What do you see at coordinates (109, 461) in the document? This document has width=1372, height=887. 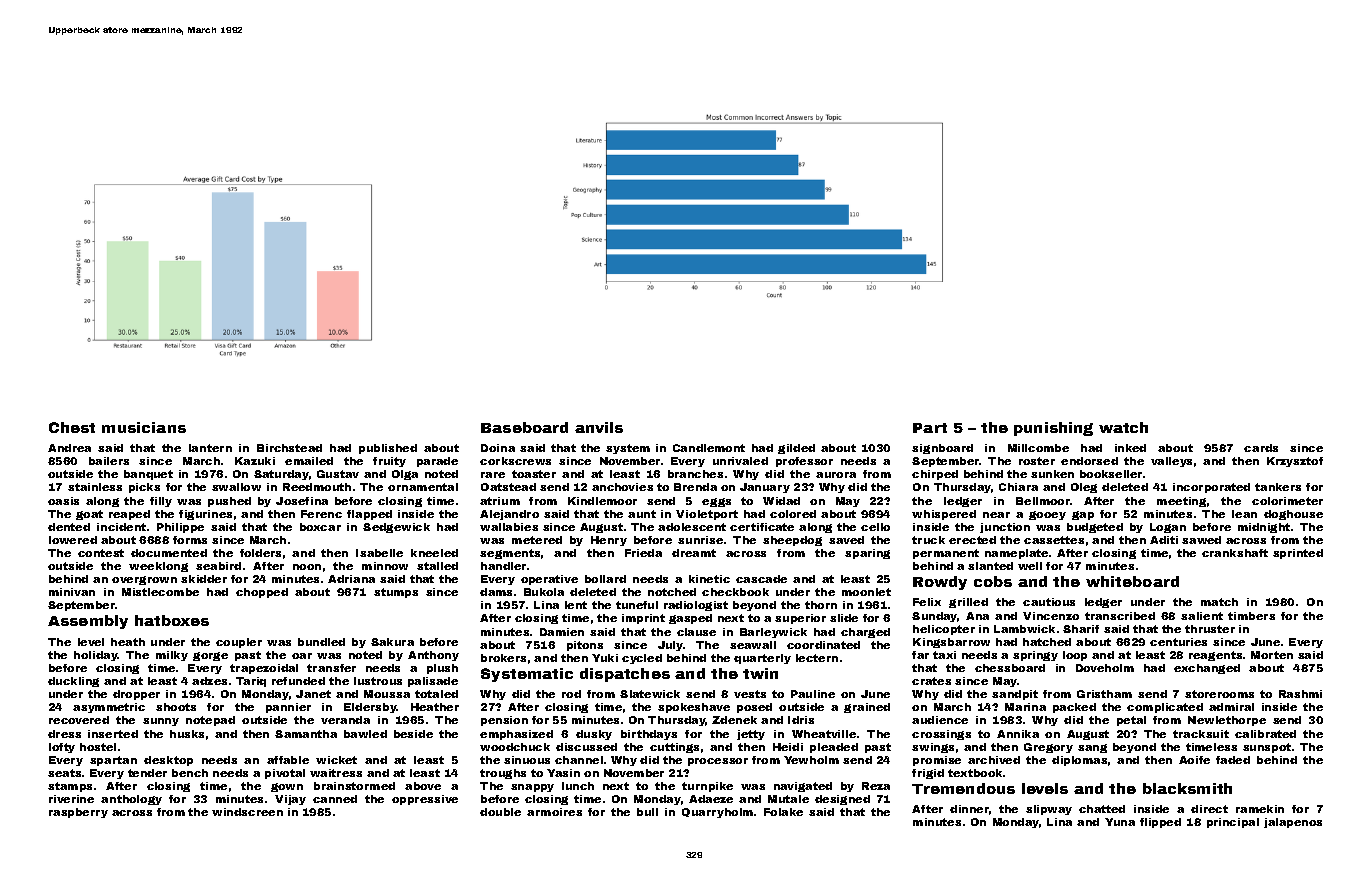 I see `bailers` at bounding box center [109, 461].
